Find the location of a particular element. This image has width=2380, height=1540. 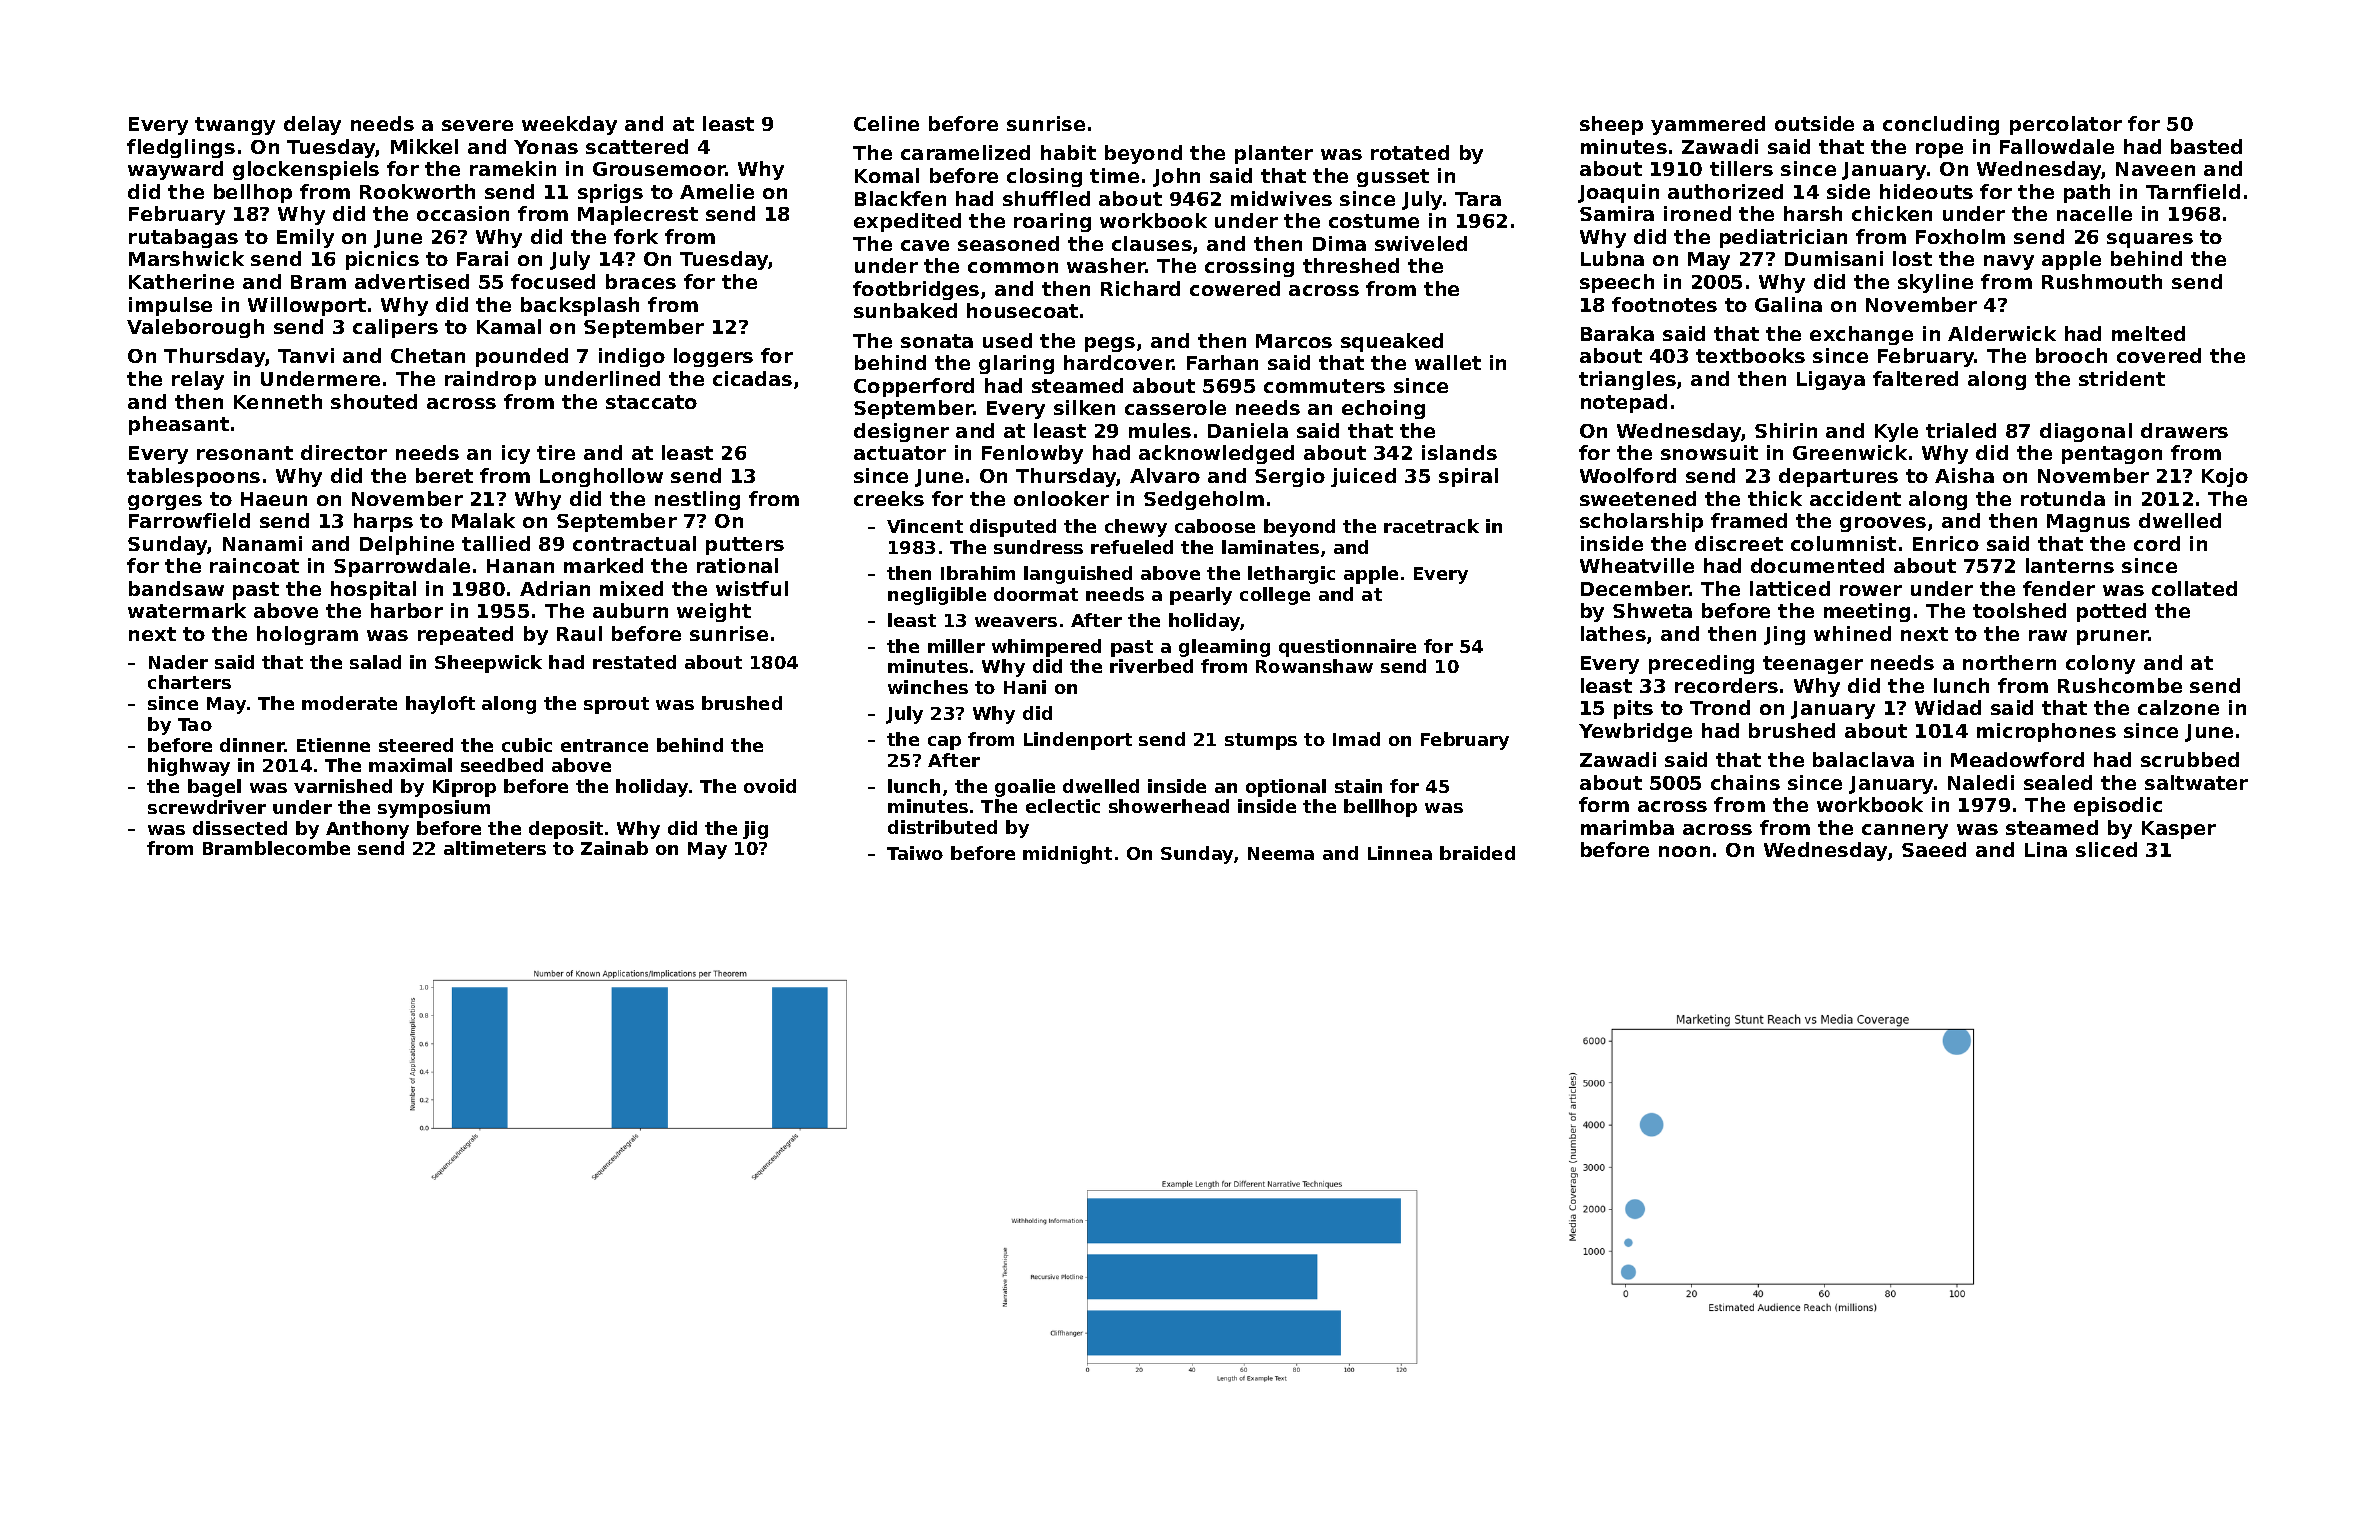

concluding is located at coordinates (1941, 125).
